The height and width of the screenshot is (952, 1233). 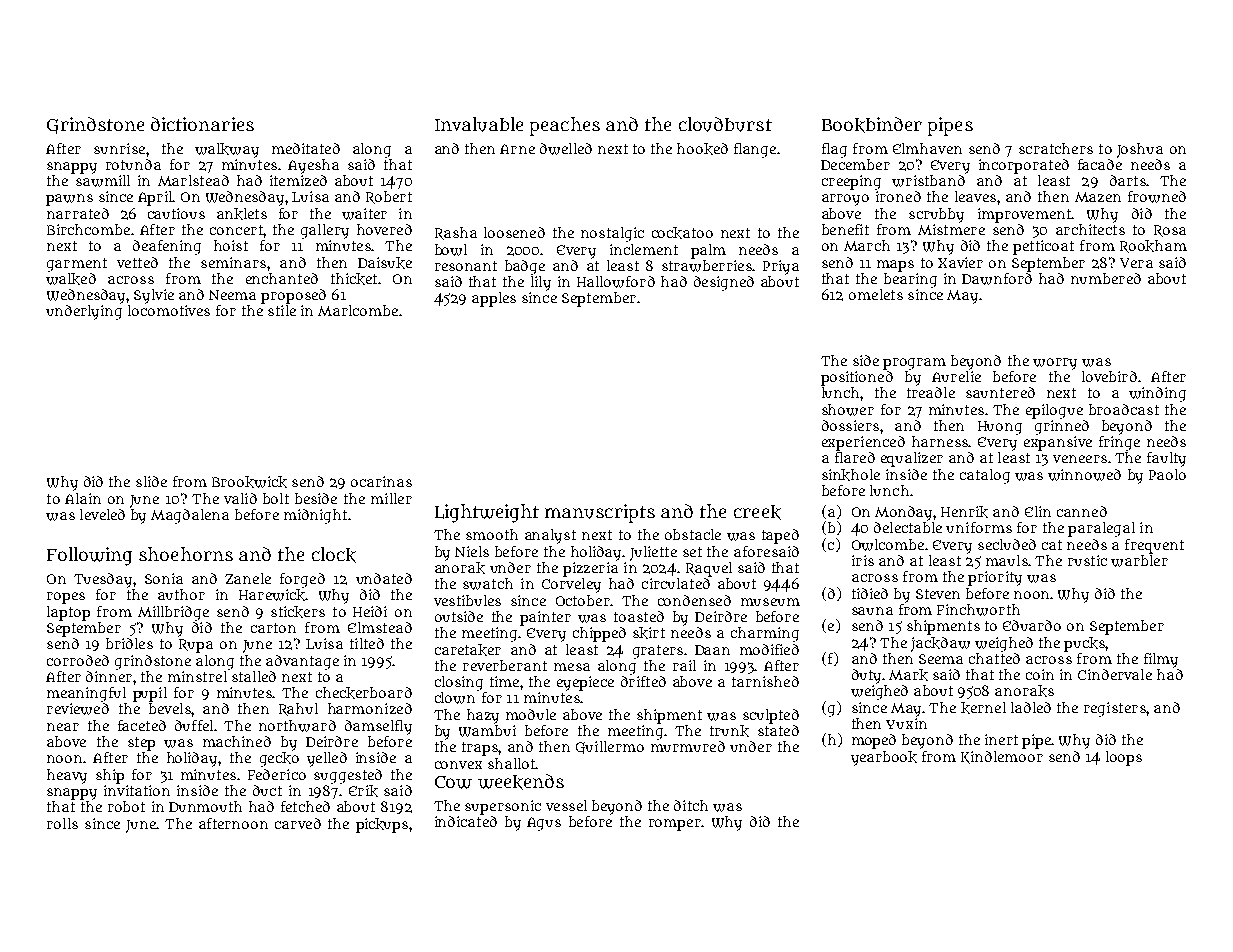 I want to click on minstrel, so click(x=197, y=676).
